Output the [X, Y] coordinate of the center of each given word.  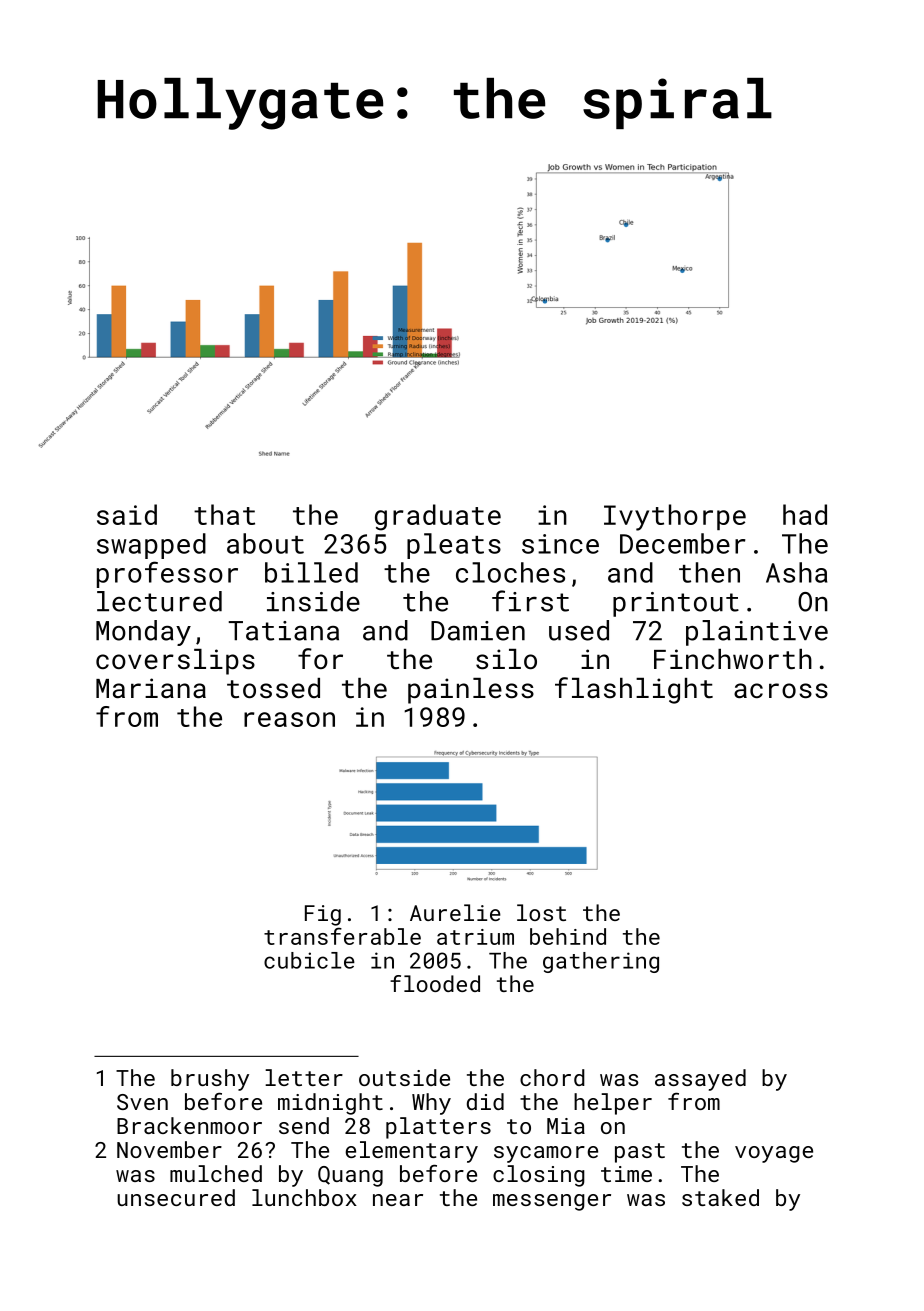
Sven [142, 1102]
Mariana [151, 688]
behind [568, 936]
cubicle [309, 960]
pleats [454, 546]
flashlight [634, 690]
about [265, 543]
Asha [796, 572]
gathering [601, 962]
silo [506, 659]
